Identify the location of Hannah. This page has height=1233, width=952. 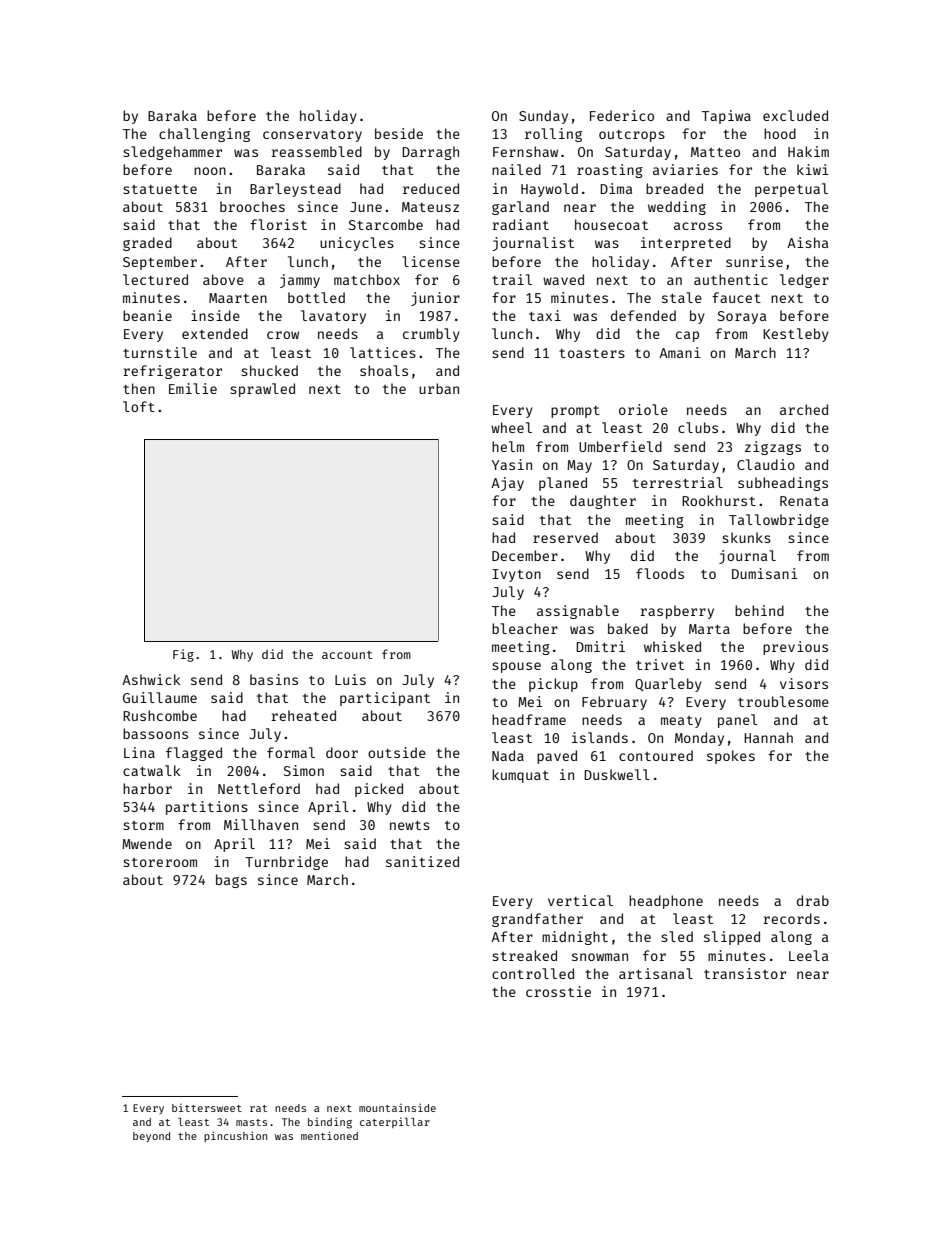
(768, 737).
